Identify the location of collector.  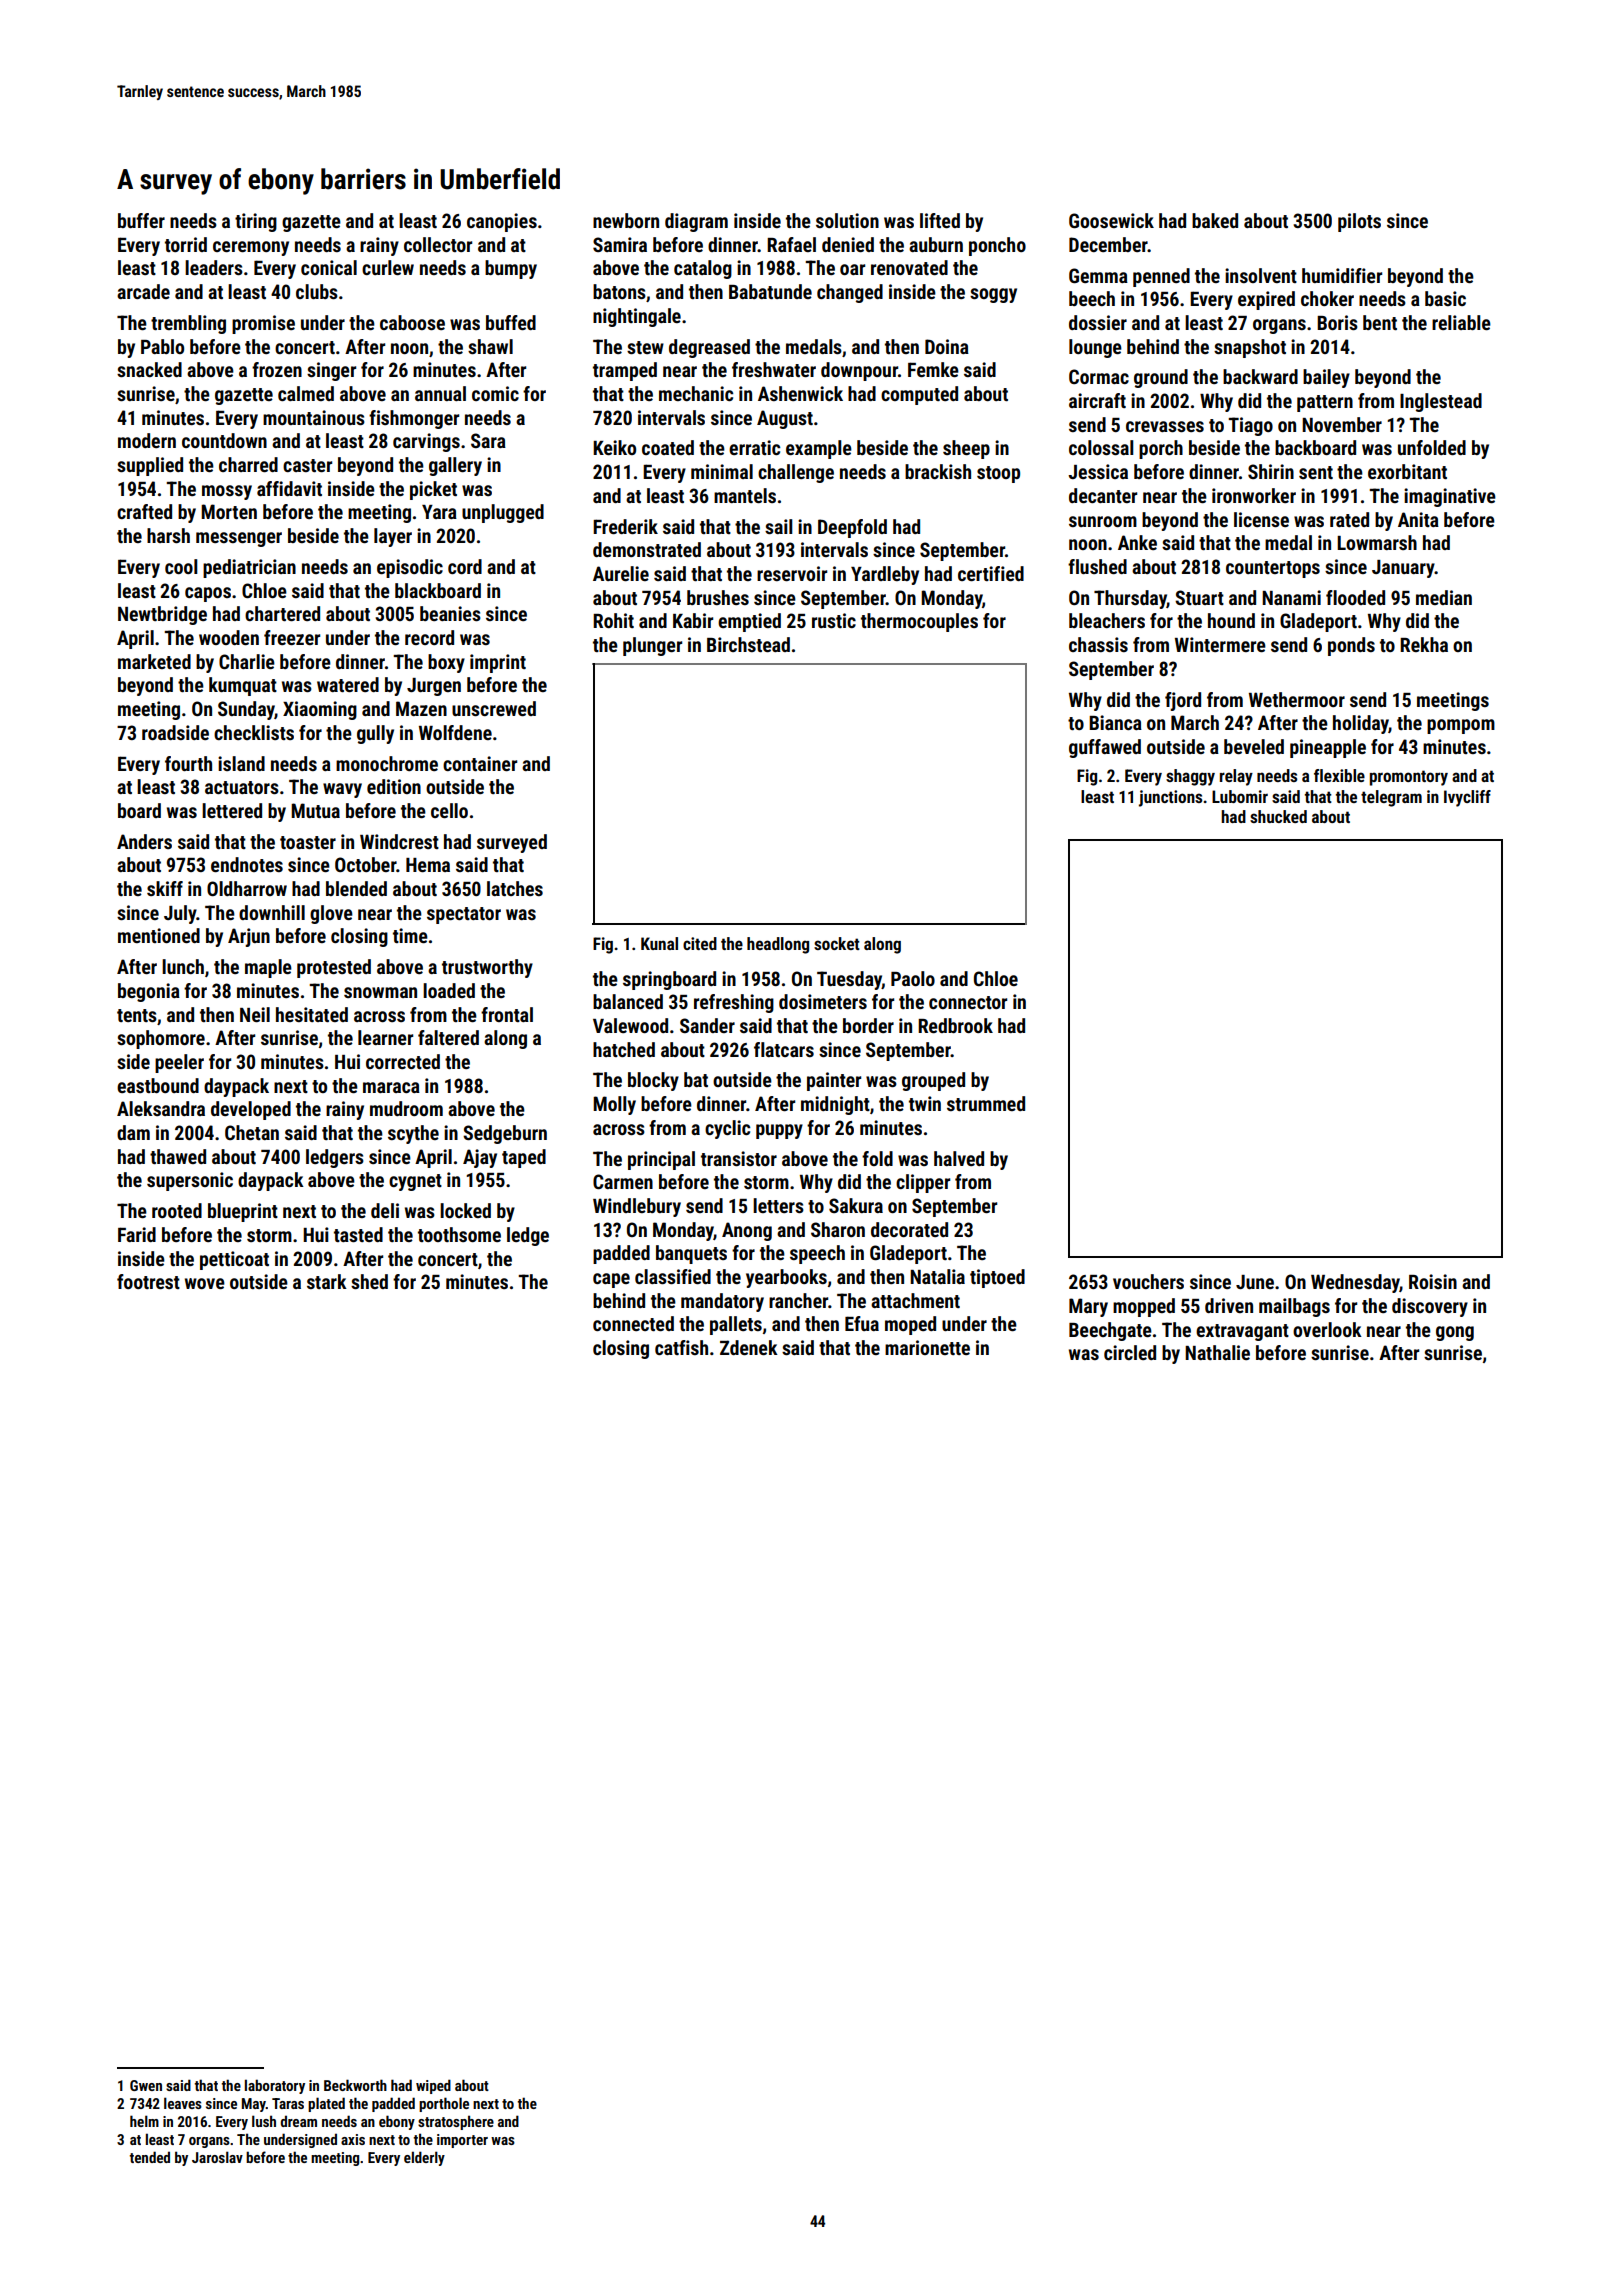
(438, 244).
